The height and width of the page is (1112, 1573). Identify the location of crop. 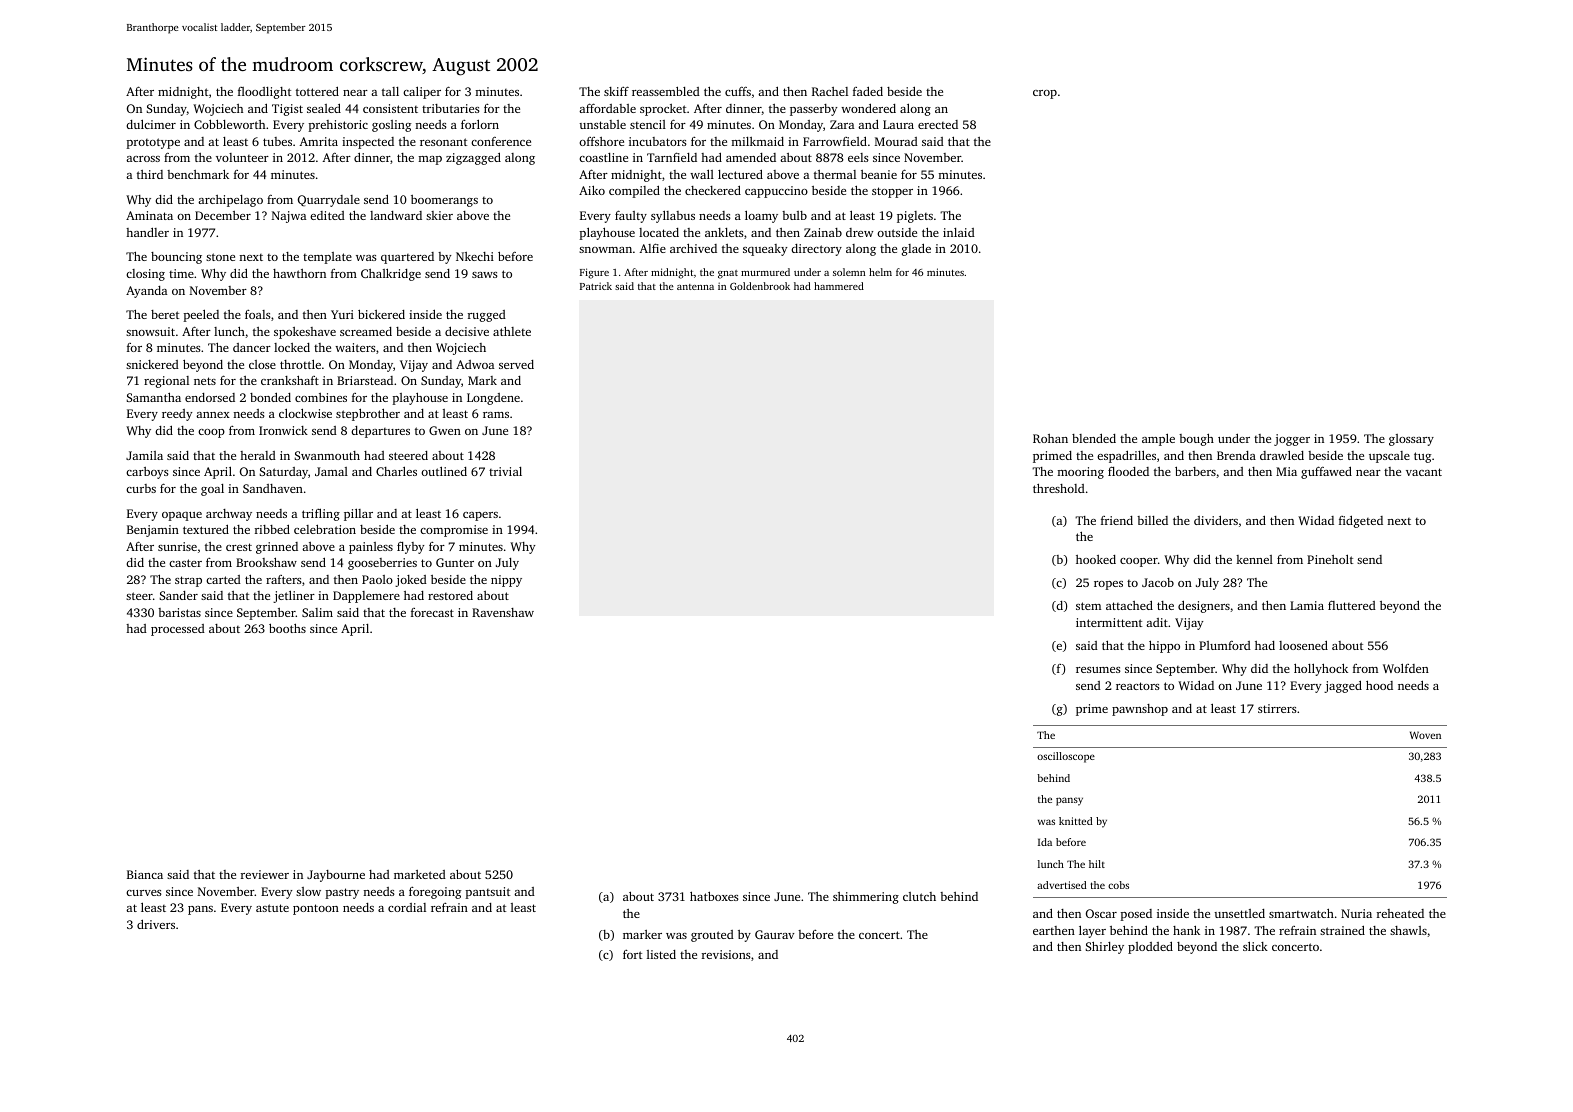
(1045, 94).
